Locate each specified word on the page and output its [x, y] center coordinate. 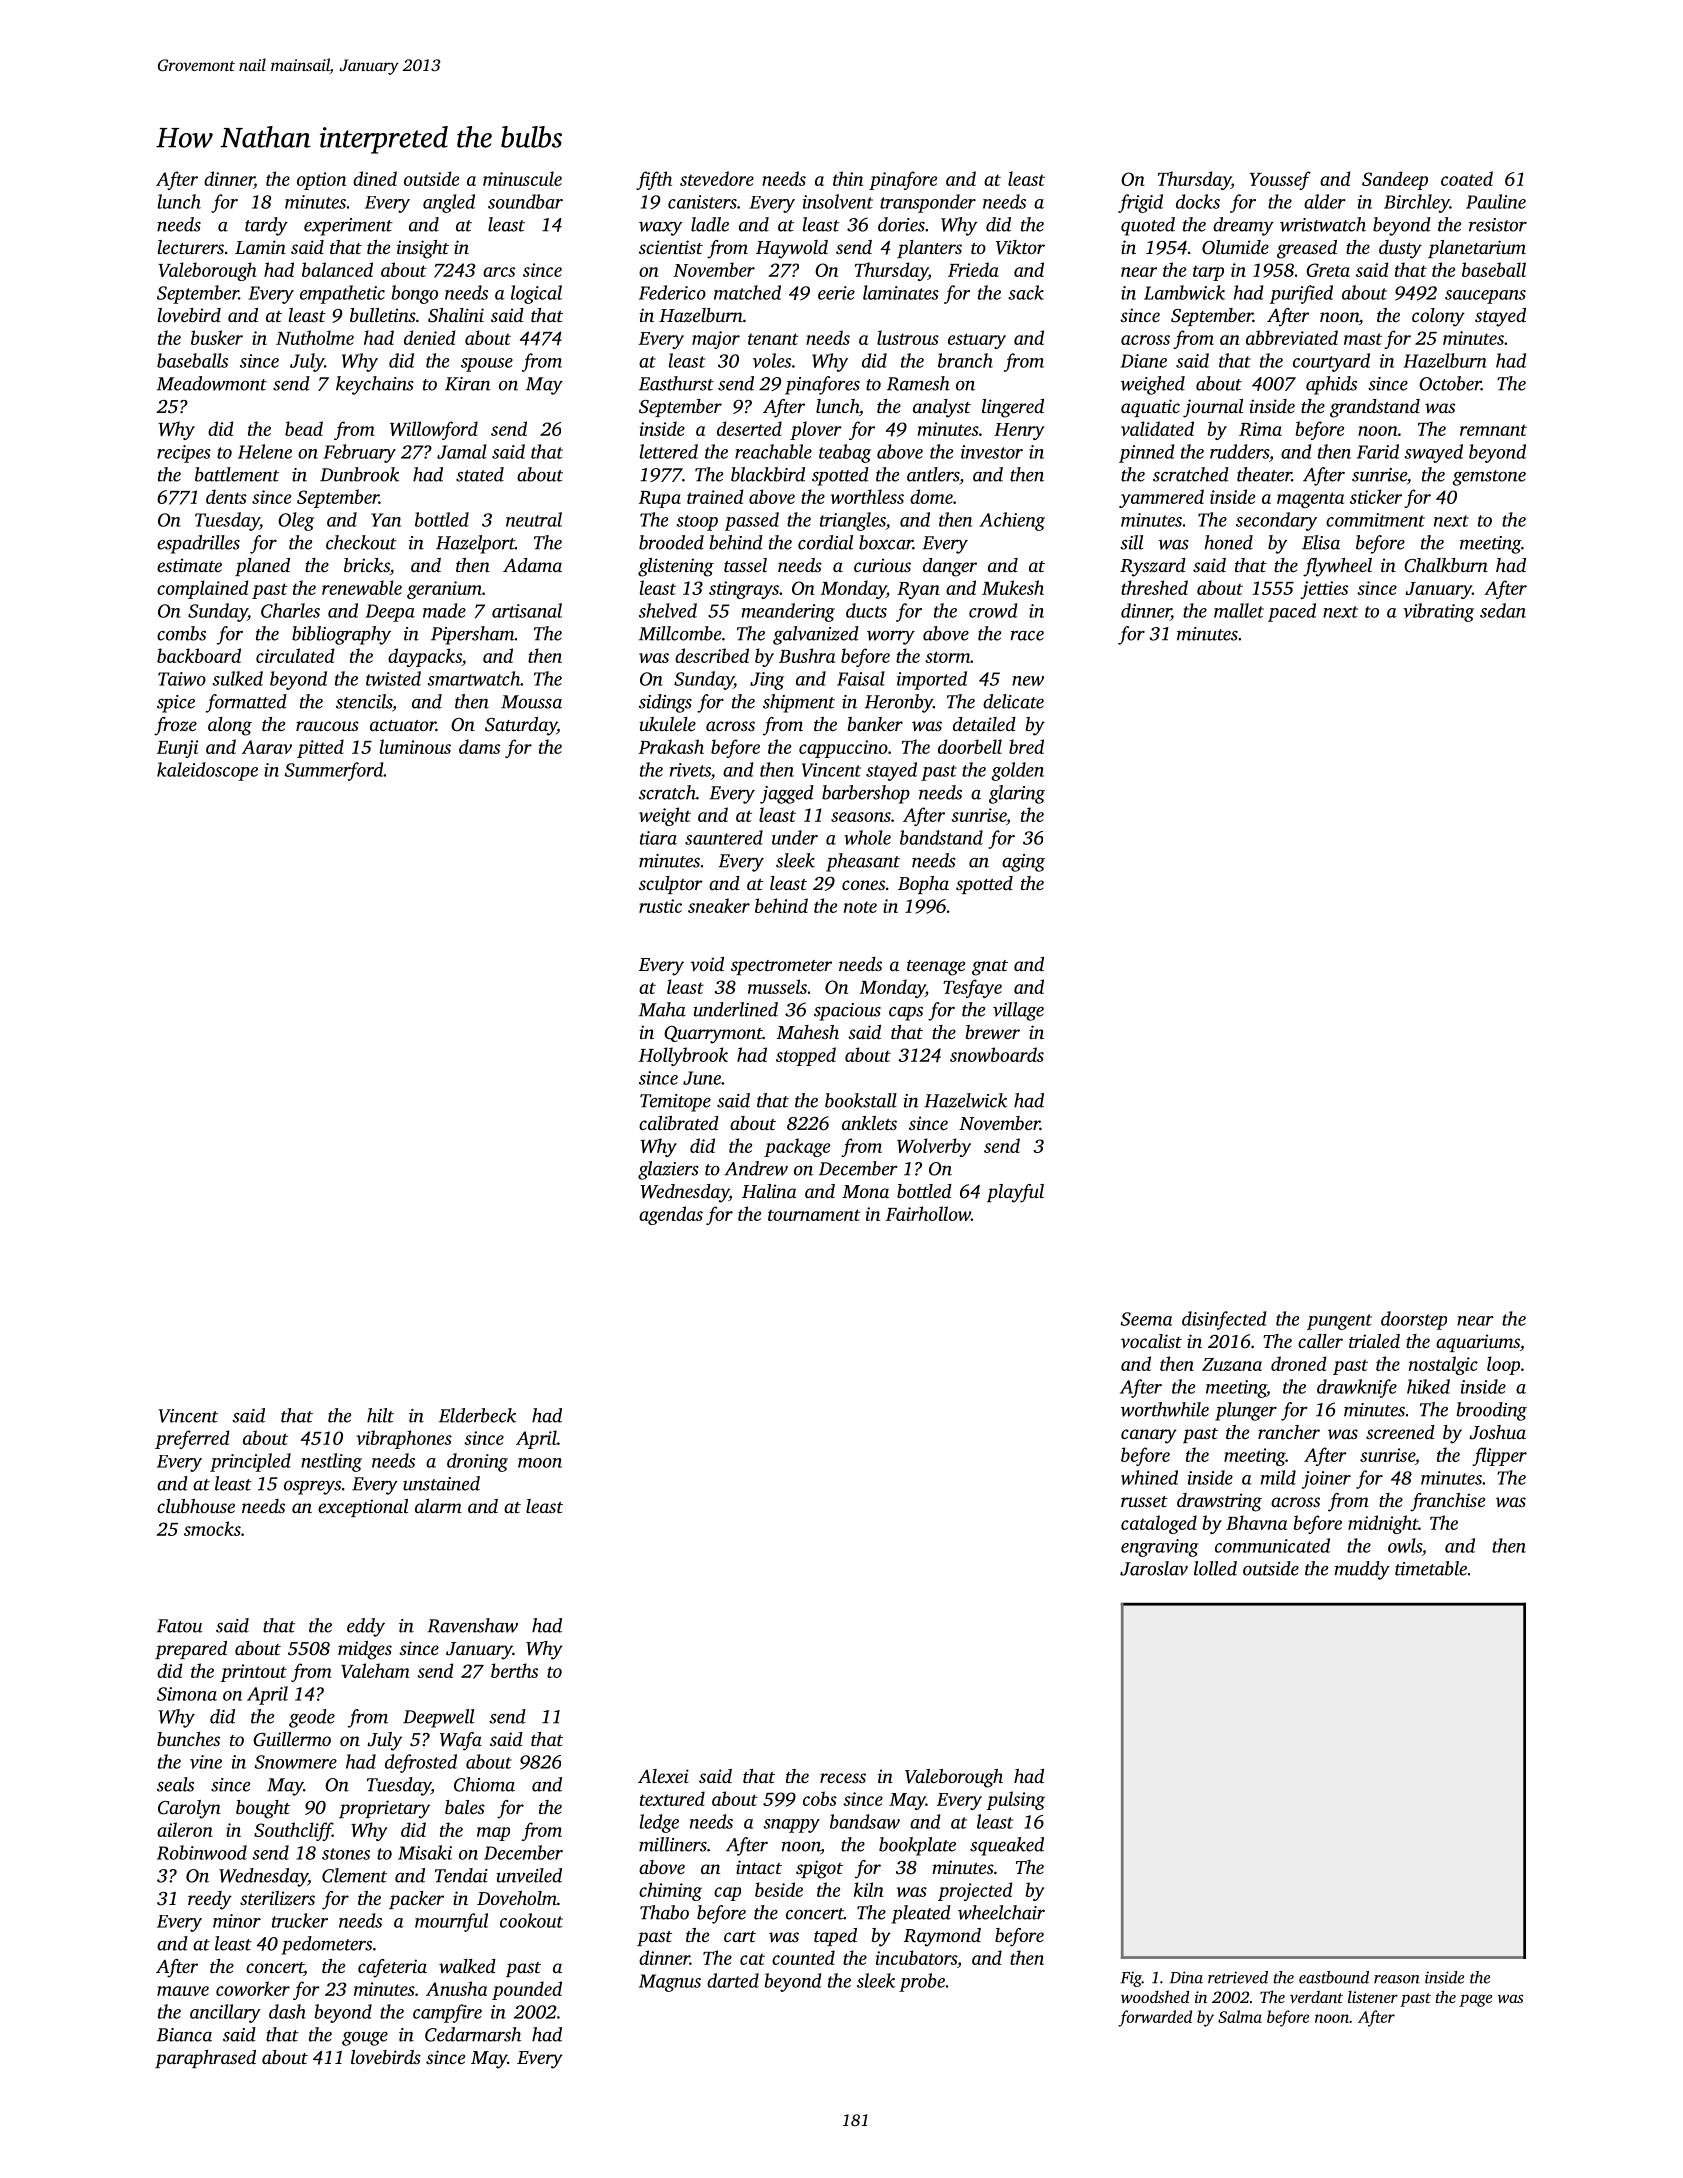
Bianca [184, 2035]
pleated [921, 1914]
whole [867, 837]
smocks [212, 1528]
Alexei [663, 1776]
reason [1397, 1979]
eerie [836, 293]
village [1018, 1011]
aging [1023, 863]
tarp [1208, 273]
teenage [936, 968]
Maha [662, 1009]
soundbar [525, 201]
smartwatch [473, 678]
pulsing [1015, 1800]
